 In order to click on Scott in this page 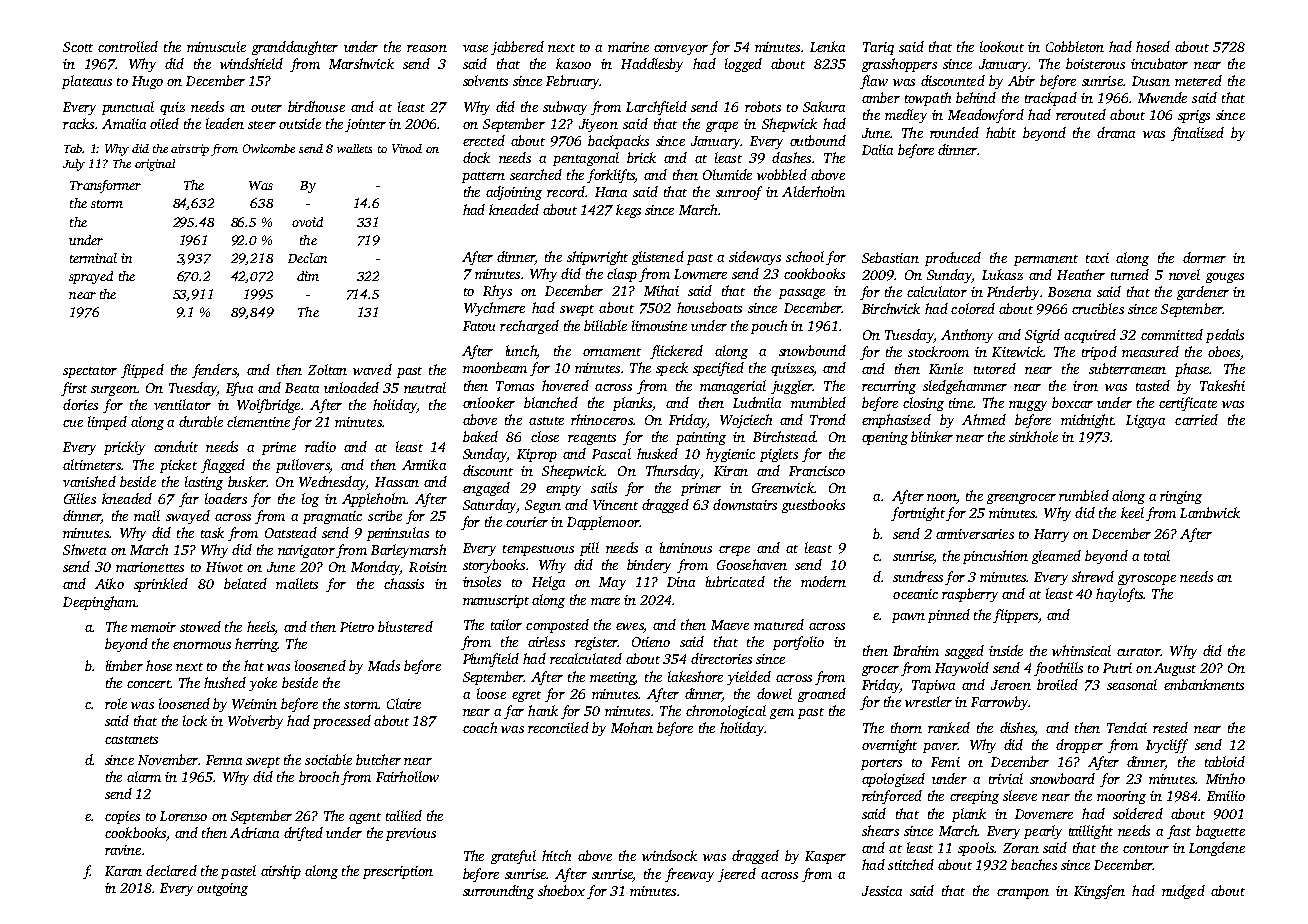, I will do `click(78, 47)`.
